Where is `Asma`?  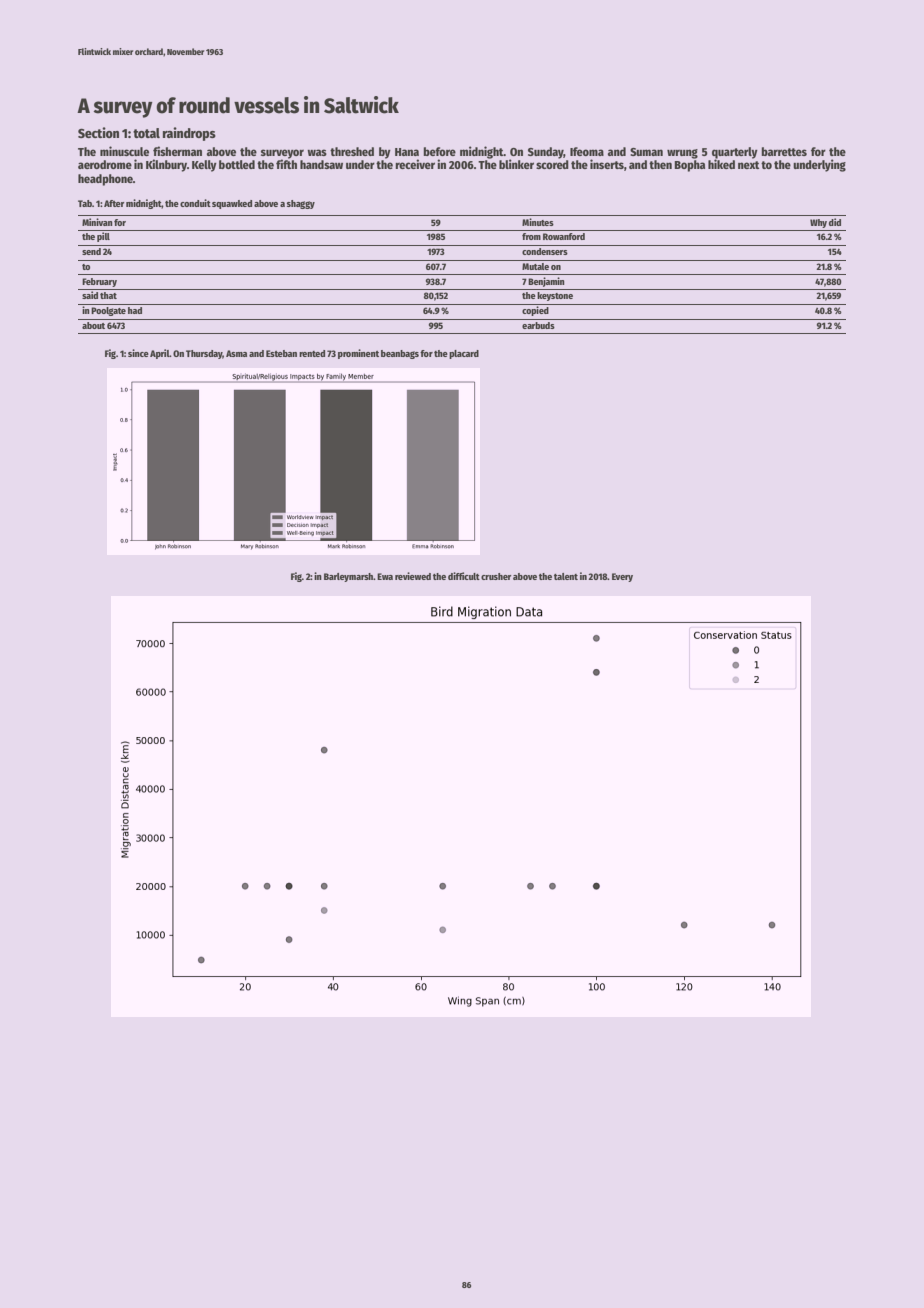 Asma is located at coordinates (236, 353).
